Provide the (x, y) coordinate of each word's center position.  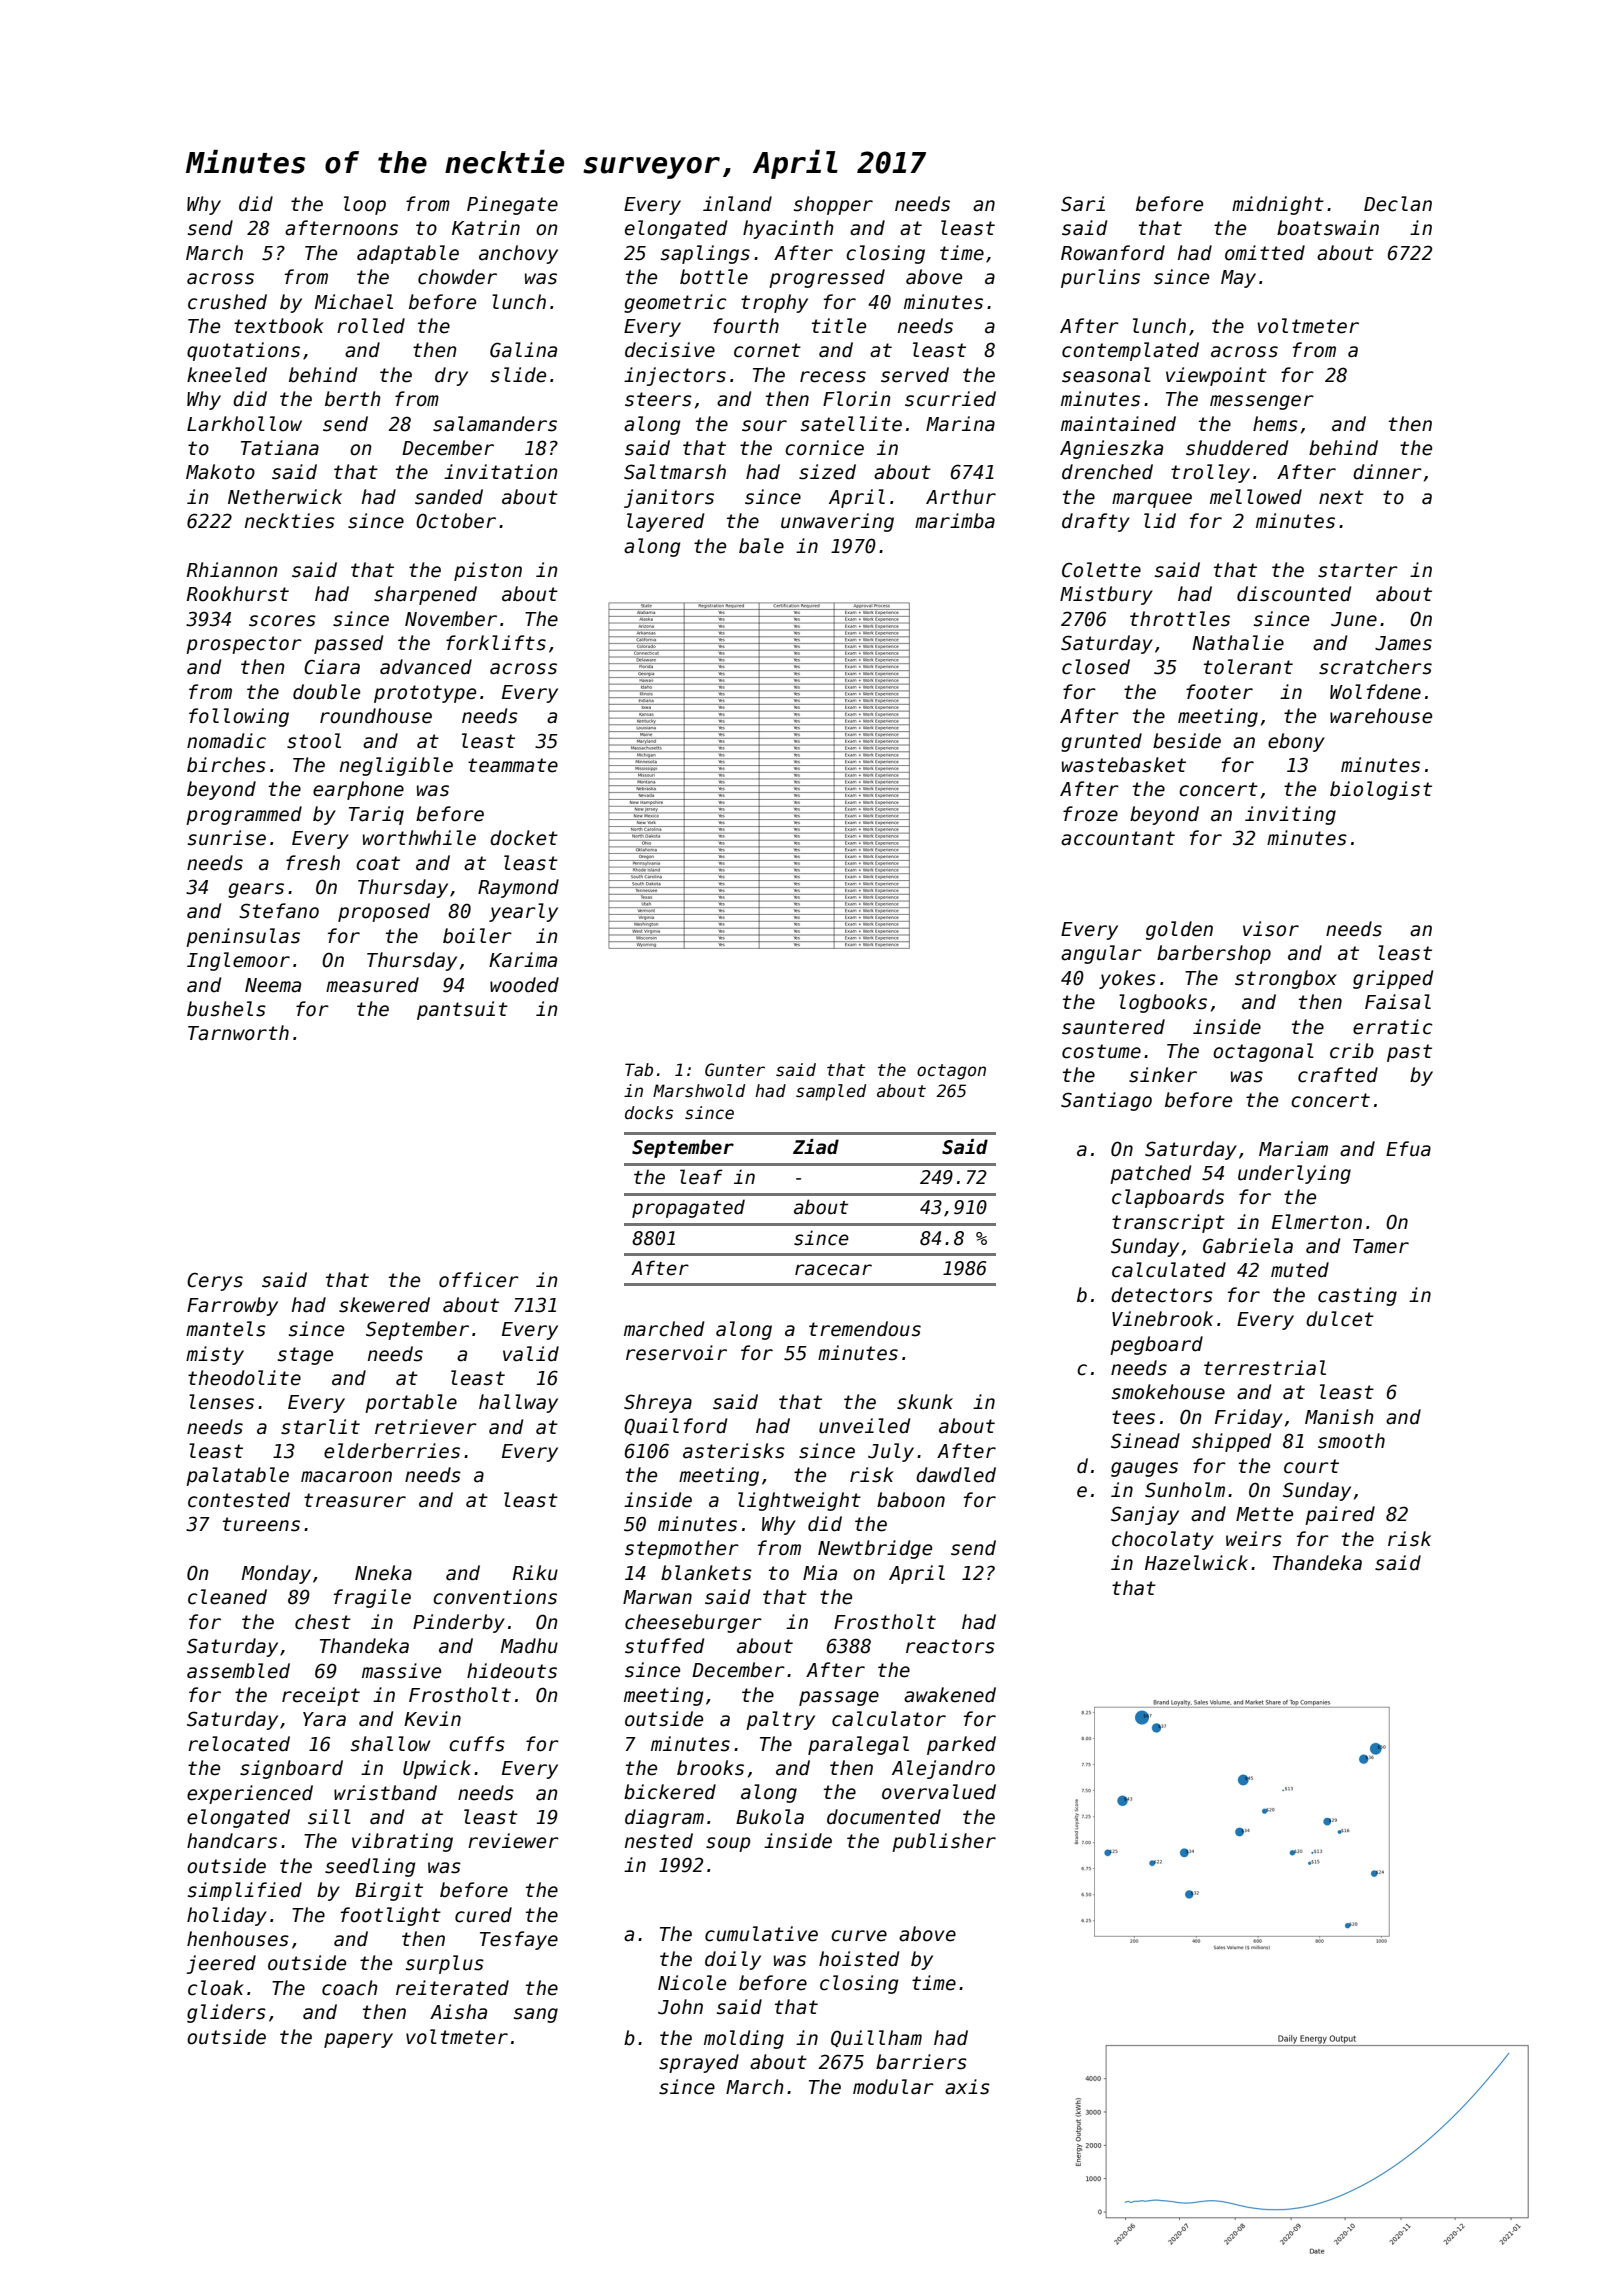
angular (1101, 954)
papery (358, 2040)
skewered (384, 1305)
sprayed (699, 2063)
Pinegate (512, 205)
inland (737, 204)
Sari (1083, 204)
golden (1179, 930)
